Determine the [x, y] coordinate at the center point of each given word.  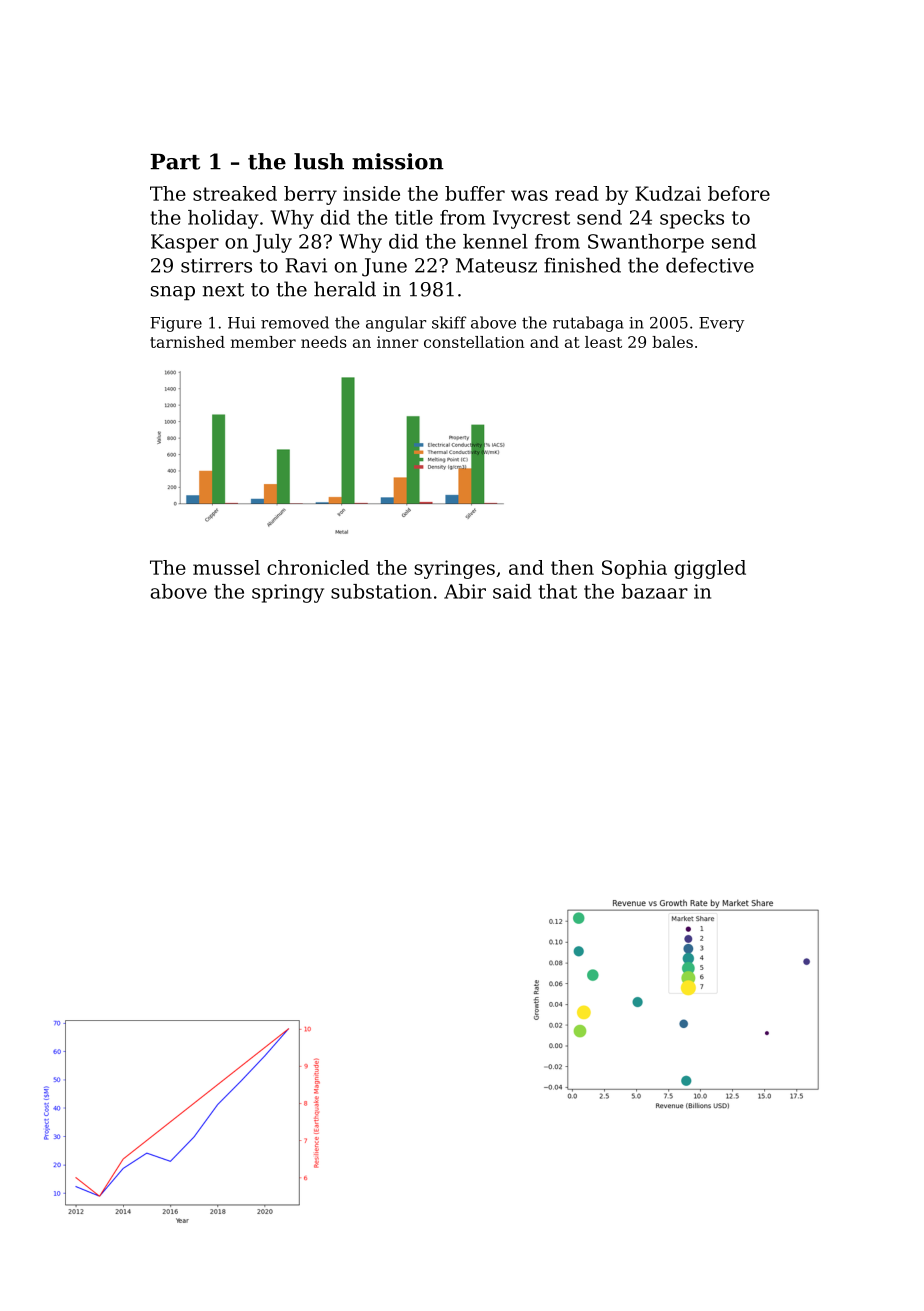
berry [310, 195]
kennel [495, 241]
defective [710, 265]
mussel [226, 567]
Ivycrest [531, 219]
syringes [454, 569]
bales [672, 342]
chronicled [318, 567]
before [739, 193]
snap [173, 293]
